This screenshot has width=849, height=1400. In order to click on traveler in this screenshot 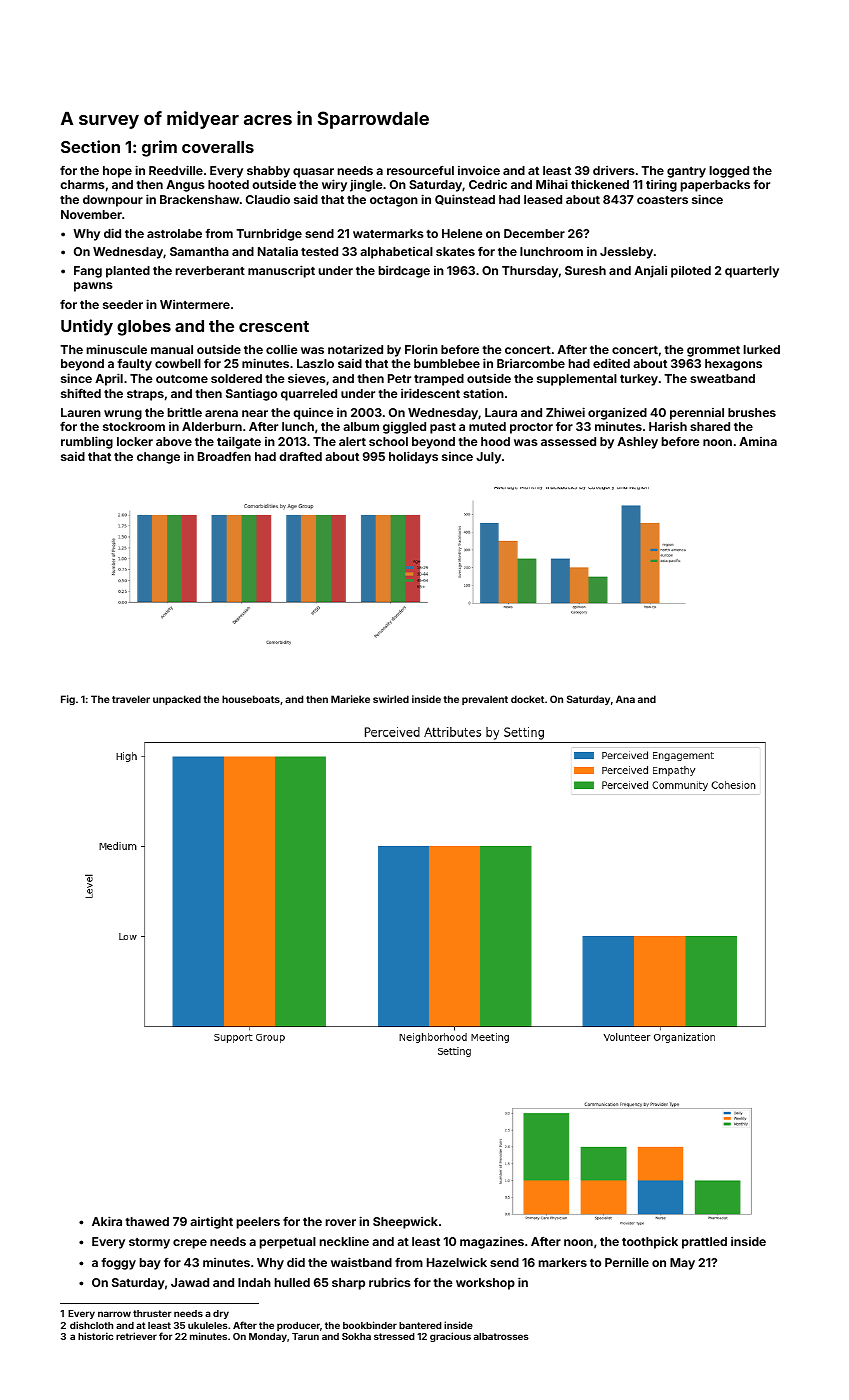, I will do `click(131, 699)`.
